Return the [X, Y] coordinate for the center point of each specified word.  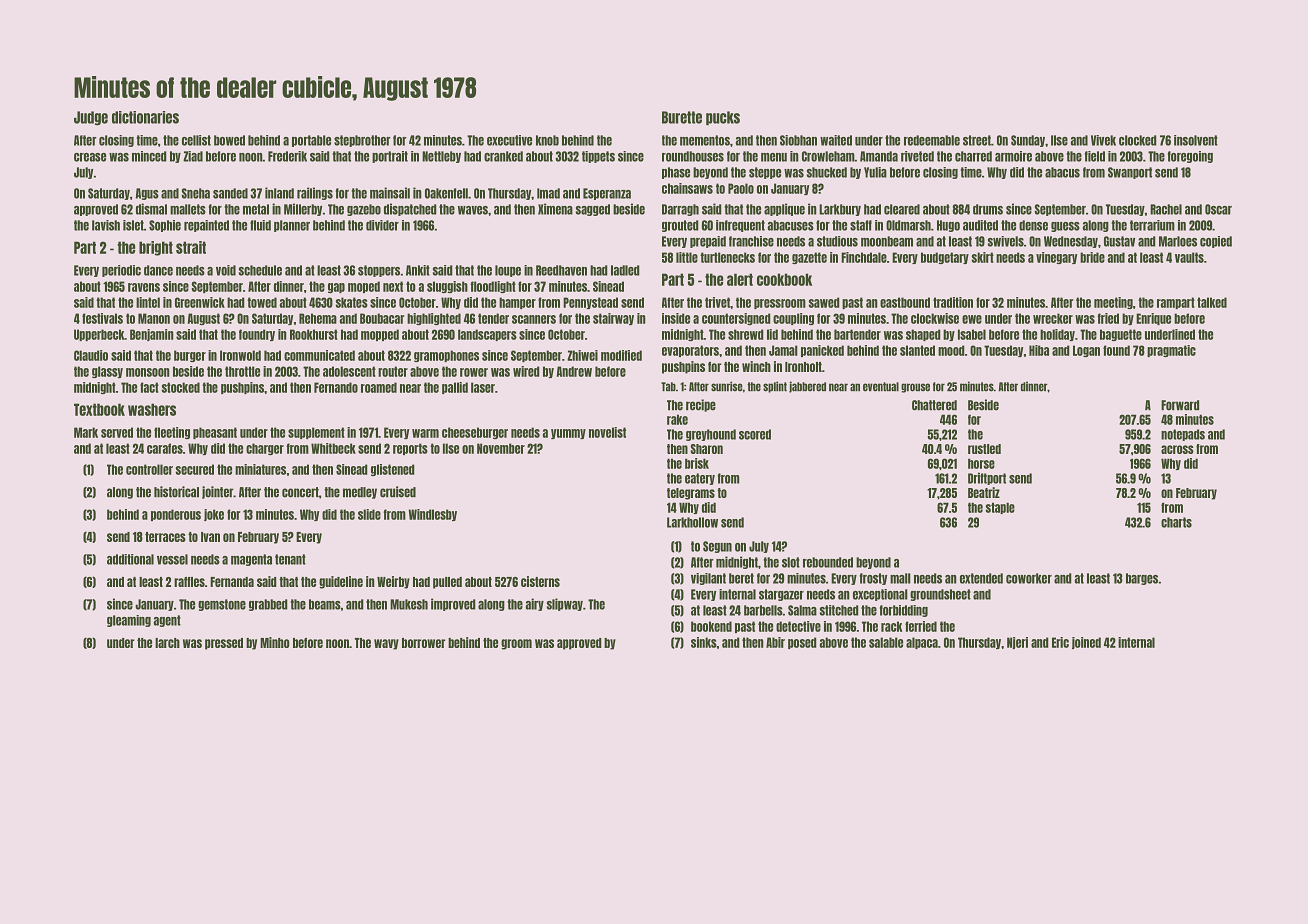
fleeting [172, 433]
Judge [91, 118]
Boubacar [382, 318]
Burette [682, 117]
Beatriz [984, 492]
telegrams [691, 494]
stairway [613, 319]
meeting [1113, 303]
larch [167, 643]
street [977, 140]
